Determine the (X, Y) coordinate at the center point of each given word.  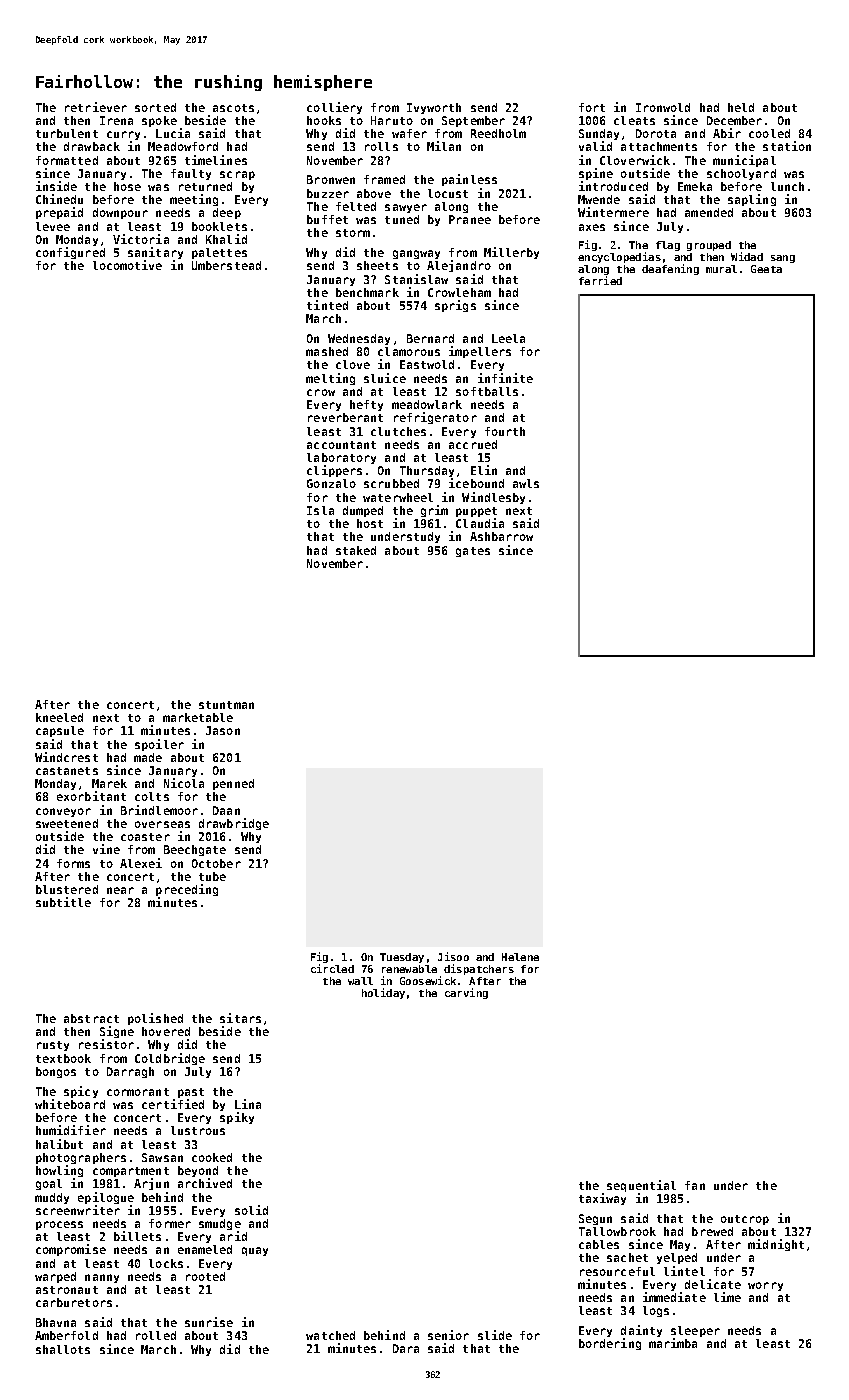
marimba (673, 1343)
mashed (327, 351)
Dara (406, 1348)
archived (205, 1183)
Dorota (656, 133)
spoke (159, 121)
